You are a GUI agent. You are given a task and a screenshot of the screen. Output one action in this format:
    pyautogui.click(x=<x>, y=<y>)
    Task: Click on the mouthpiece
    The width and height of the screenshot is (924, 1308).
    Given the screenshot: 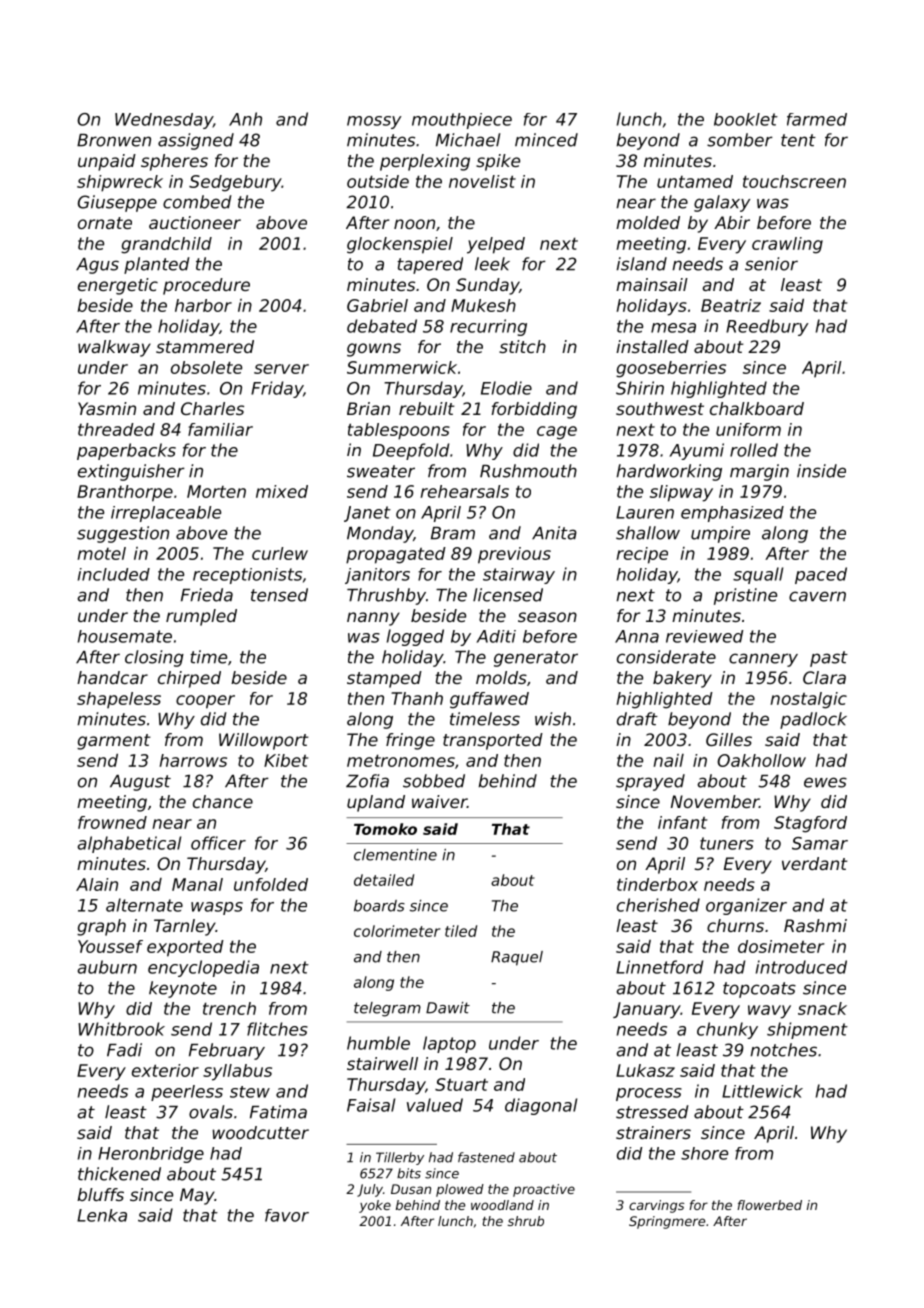 What is the action you would take?
    pyautogui.click(x=462, y=121)
